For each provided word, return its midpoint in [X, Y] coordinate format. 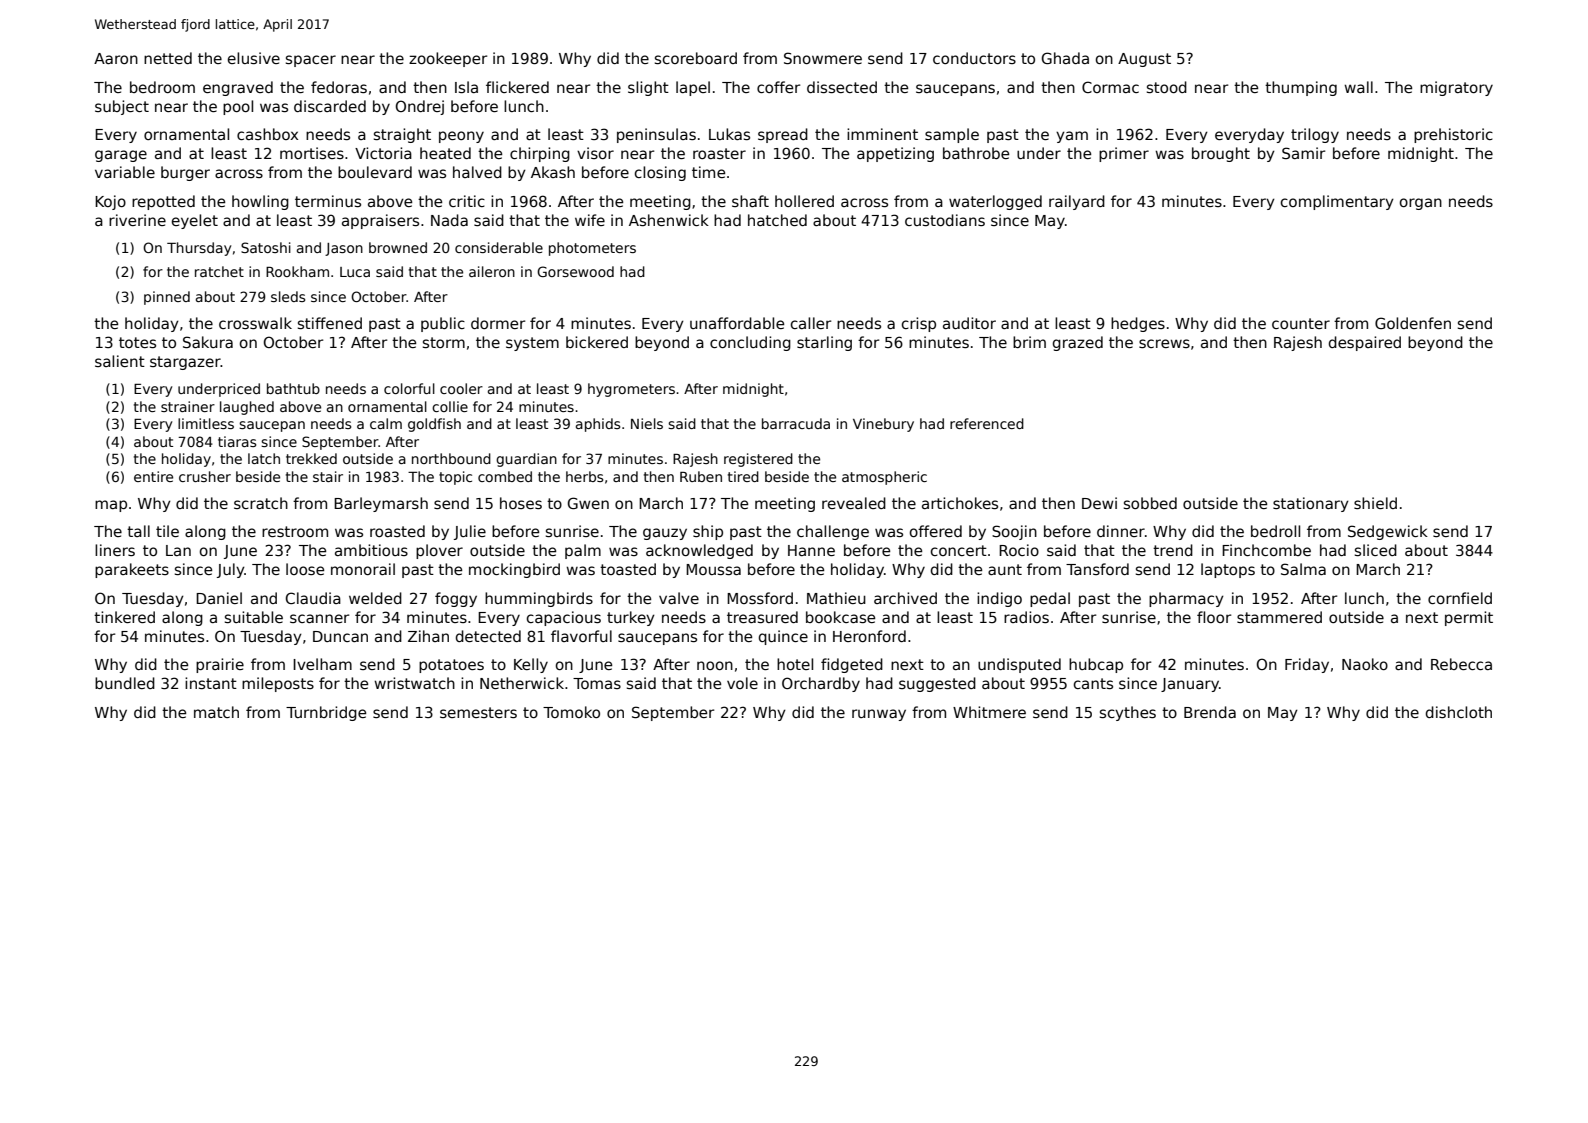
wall [1358, 87]
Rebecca [1461, 664]
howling [260, 202]
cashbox [267, 134]
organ [1421, 204]
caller [811, 323]
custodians [945, 220]
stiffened [330, 323]
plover [439, 551]
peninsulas [656, 135]
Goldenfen [1413, 323]
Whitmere [989, 712]
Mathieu [836, 598]
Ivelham [322, 664]
